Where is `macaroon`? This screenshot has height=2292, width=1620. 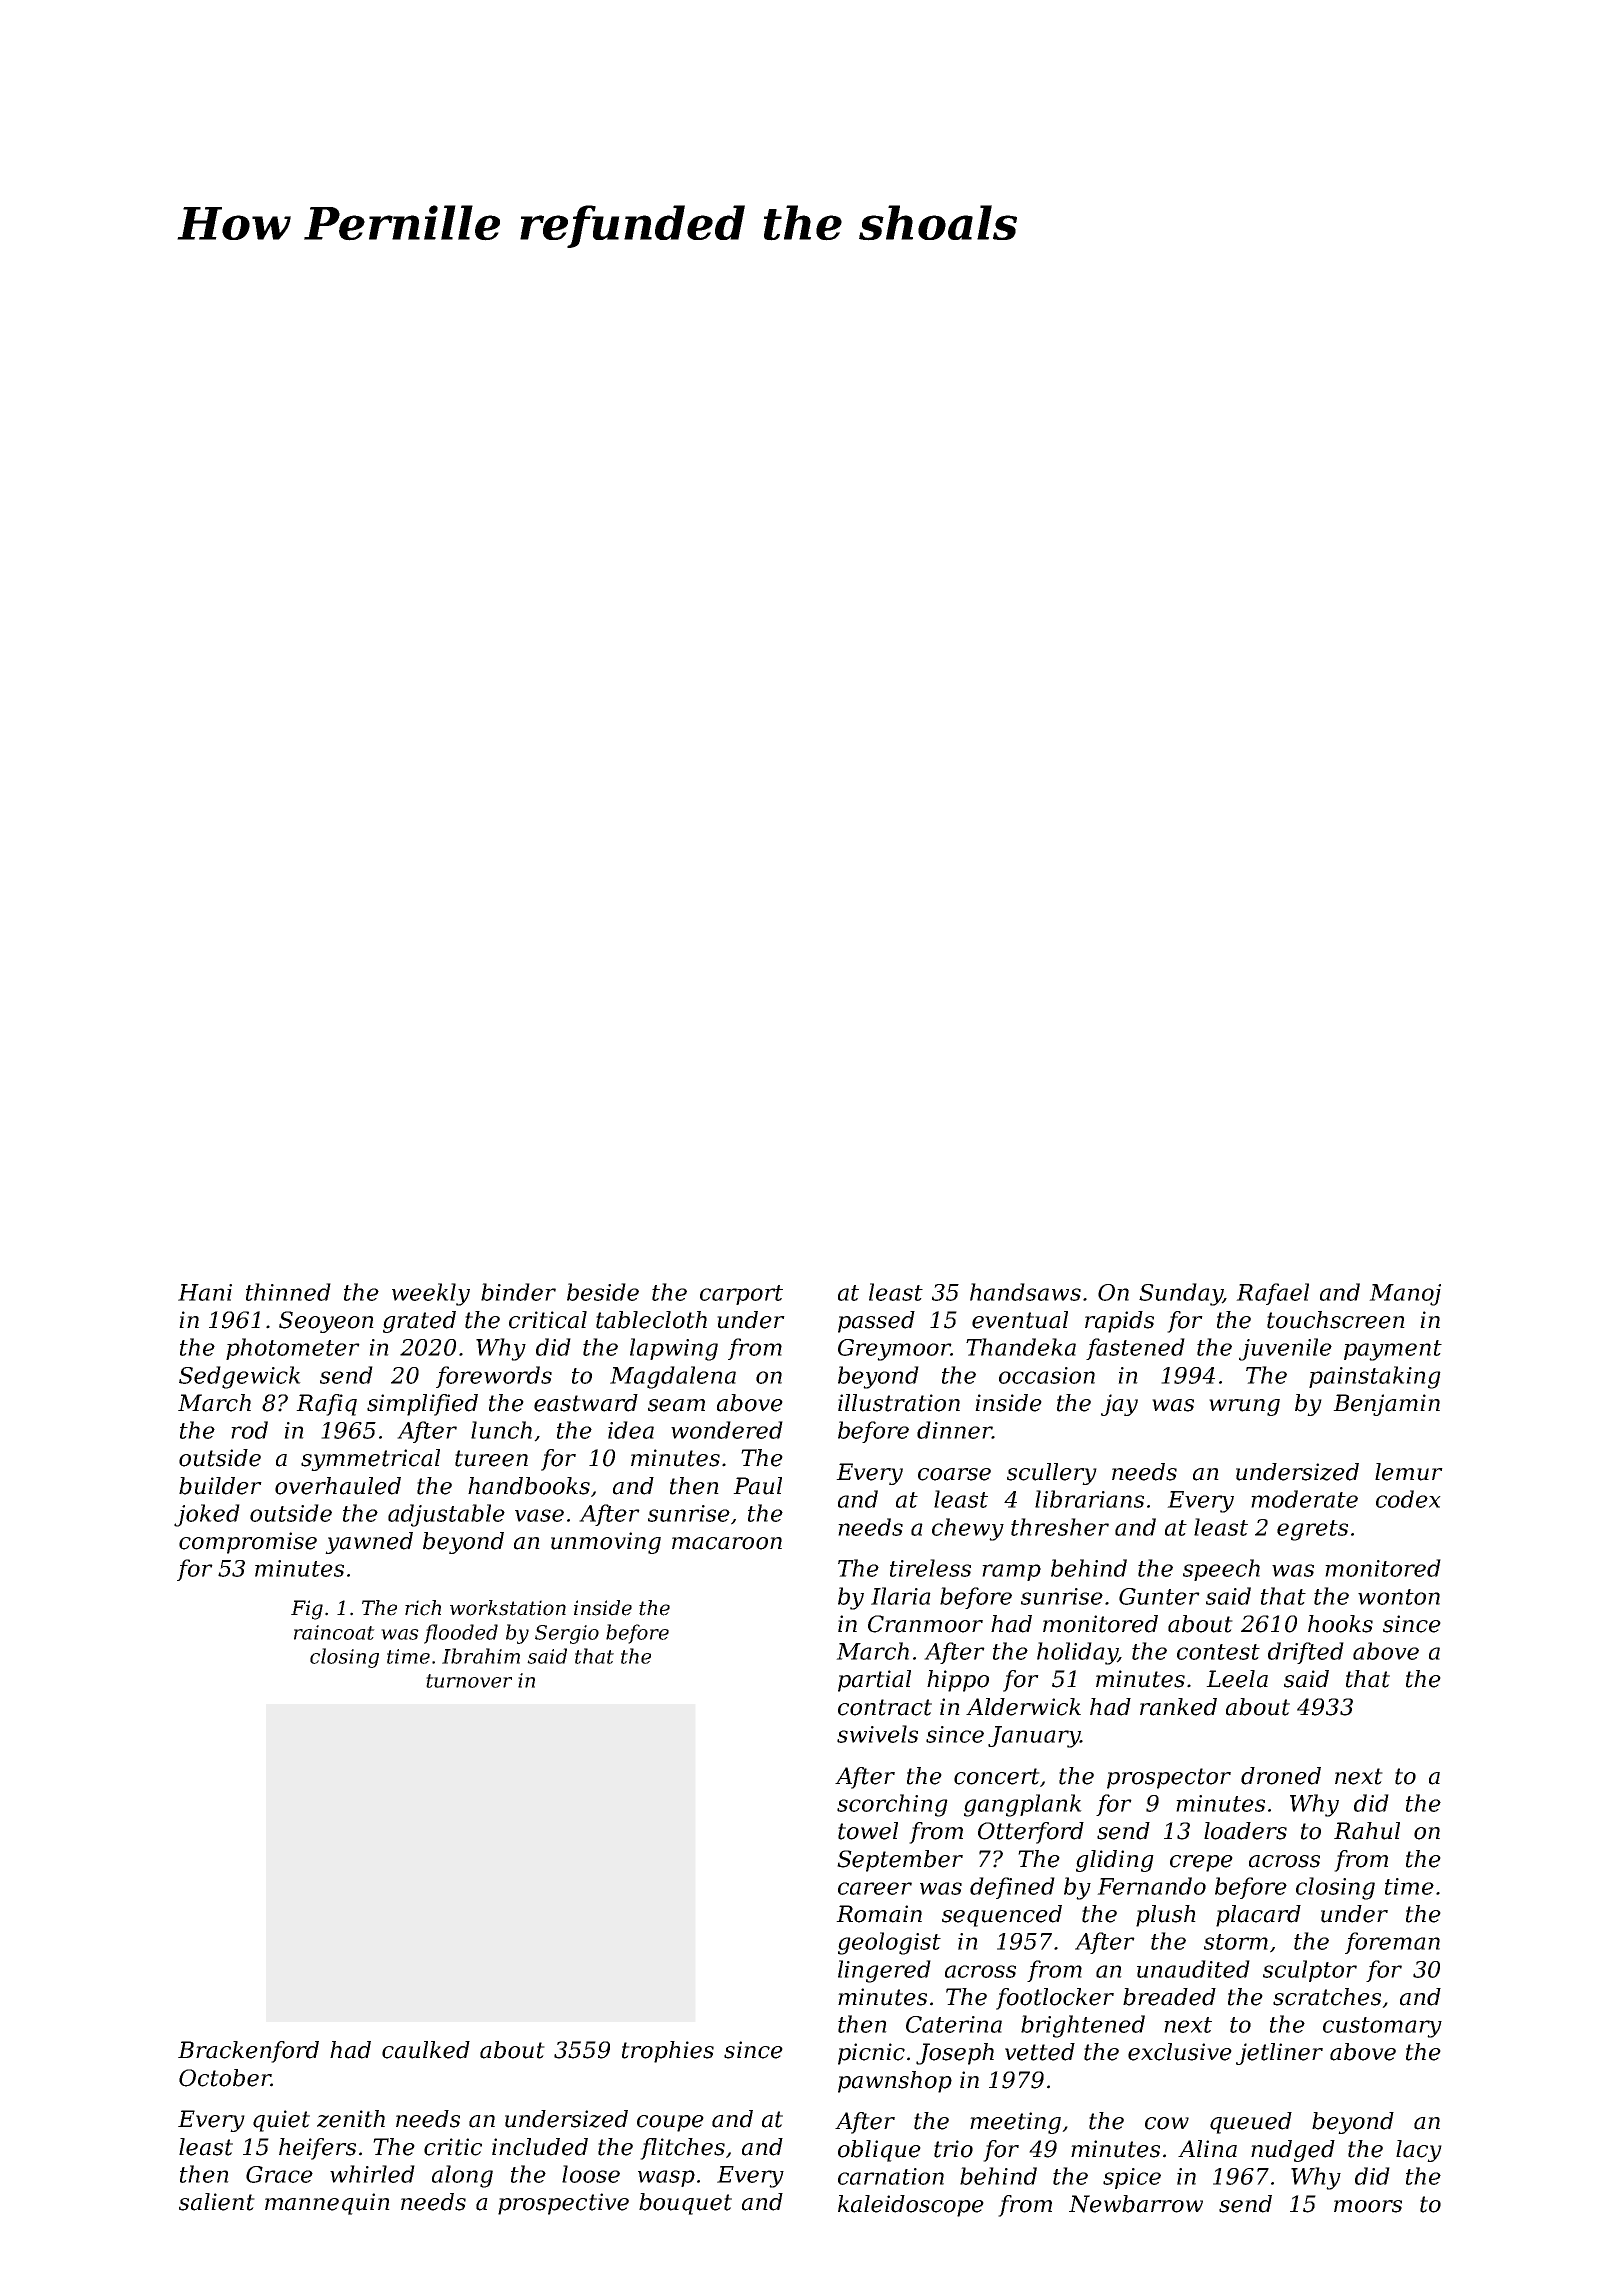 macaroon is located at coordinates (727, 1543).
